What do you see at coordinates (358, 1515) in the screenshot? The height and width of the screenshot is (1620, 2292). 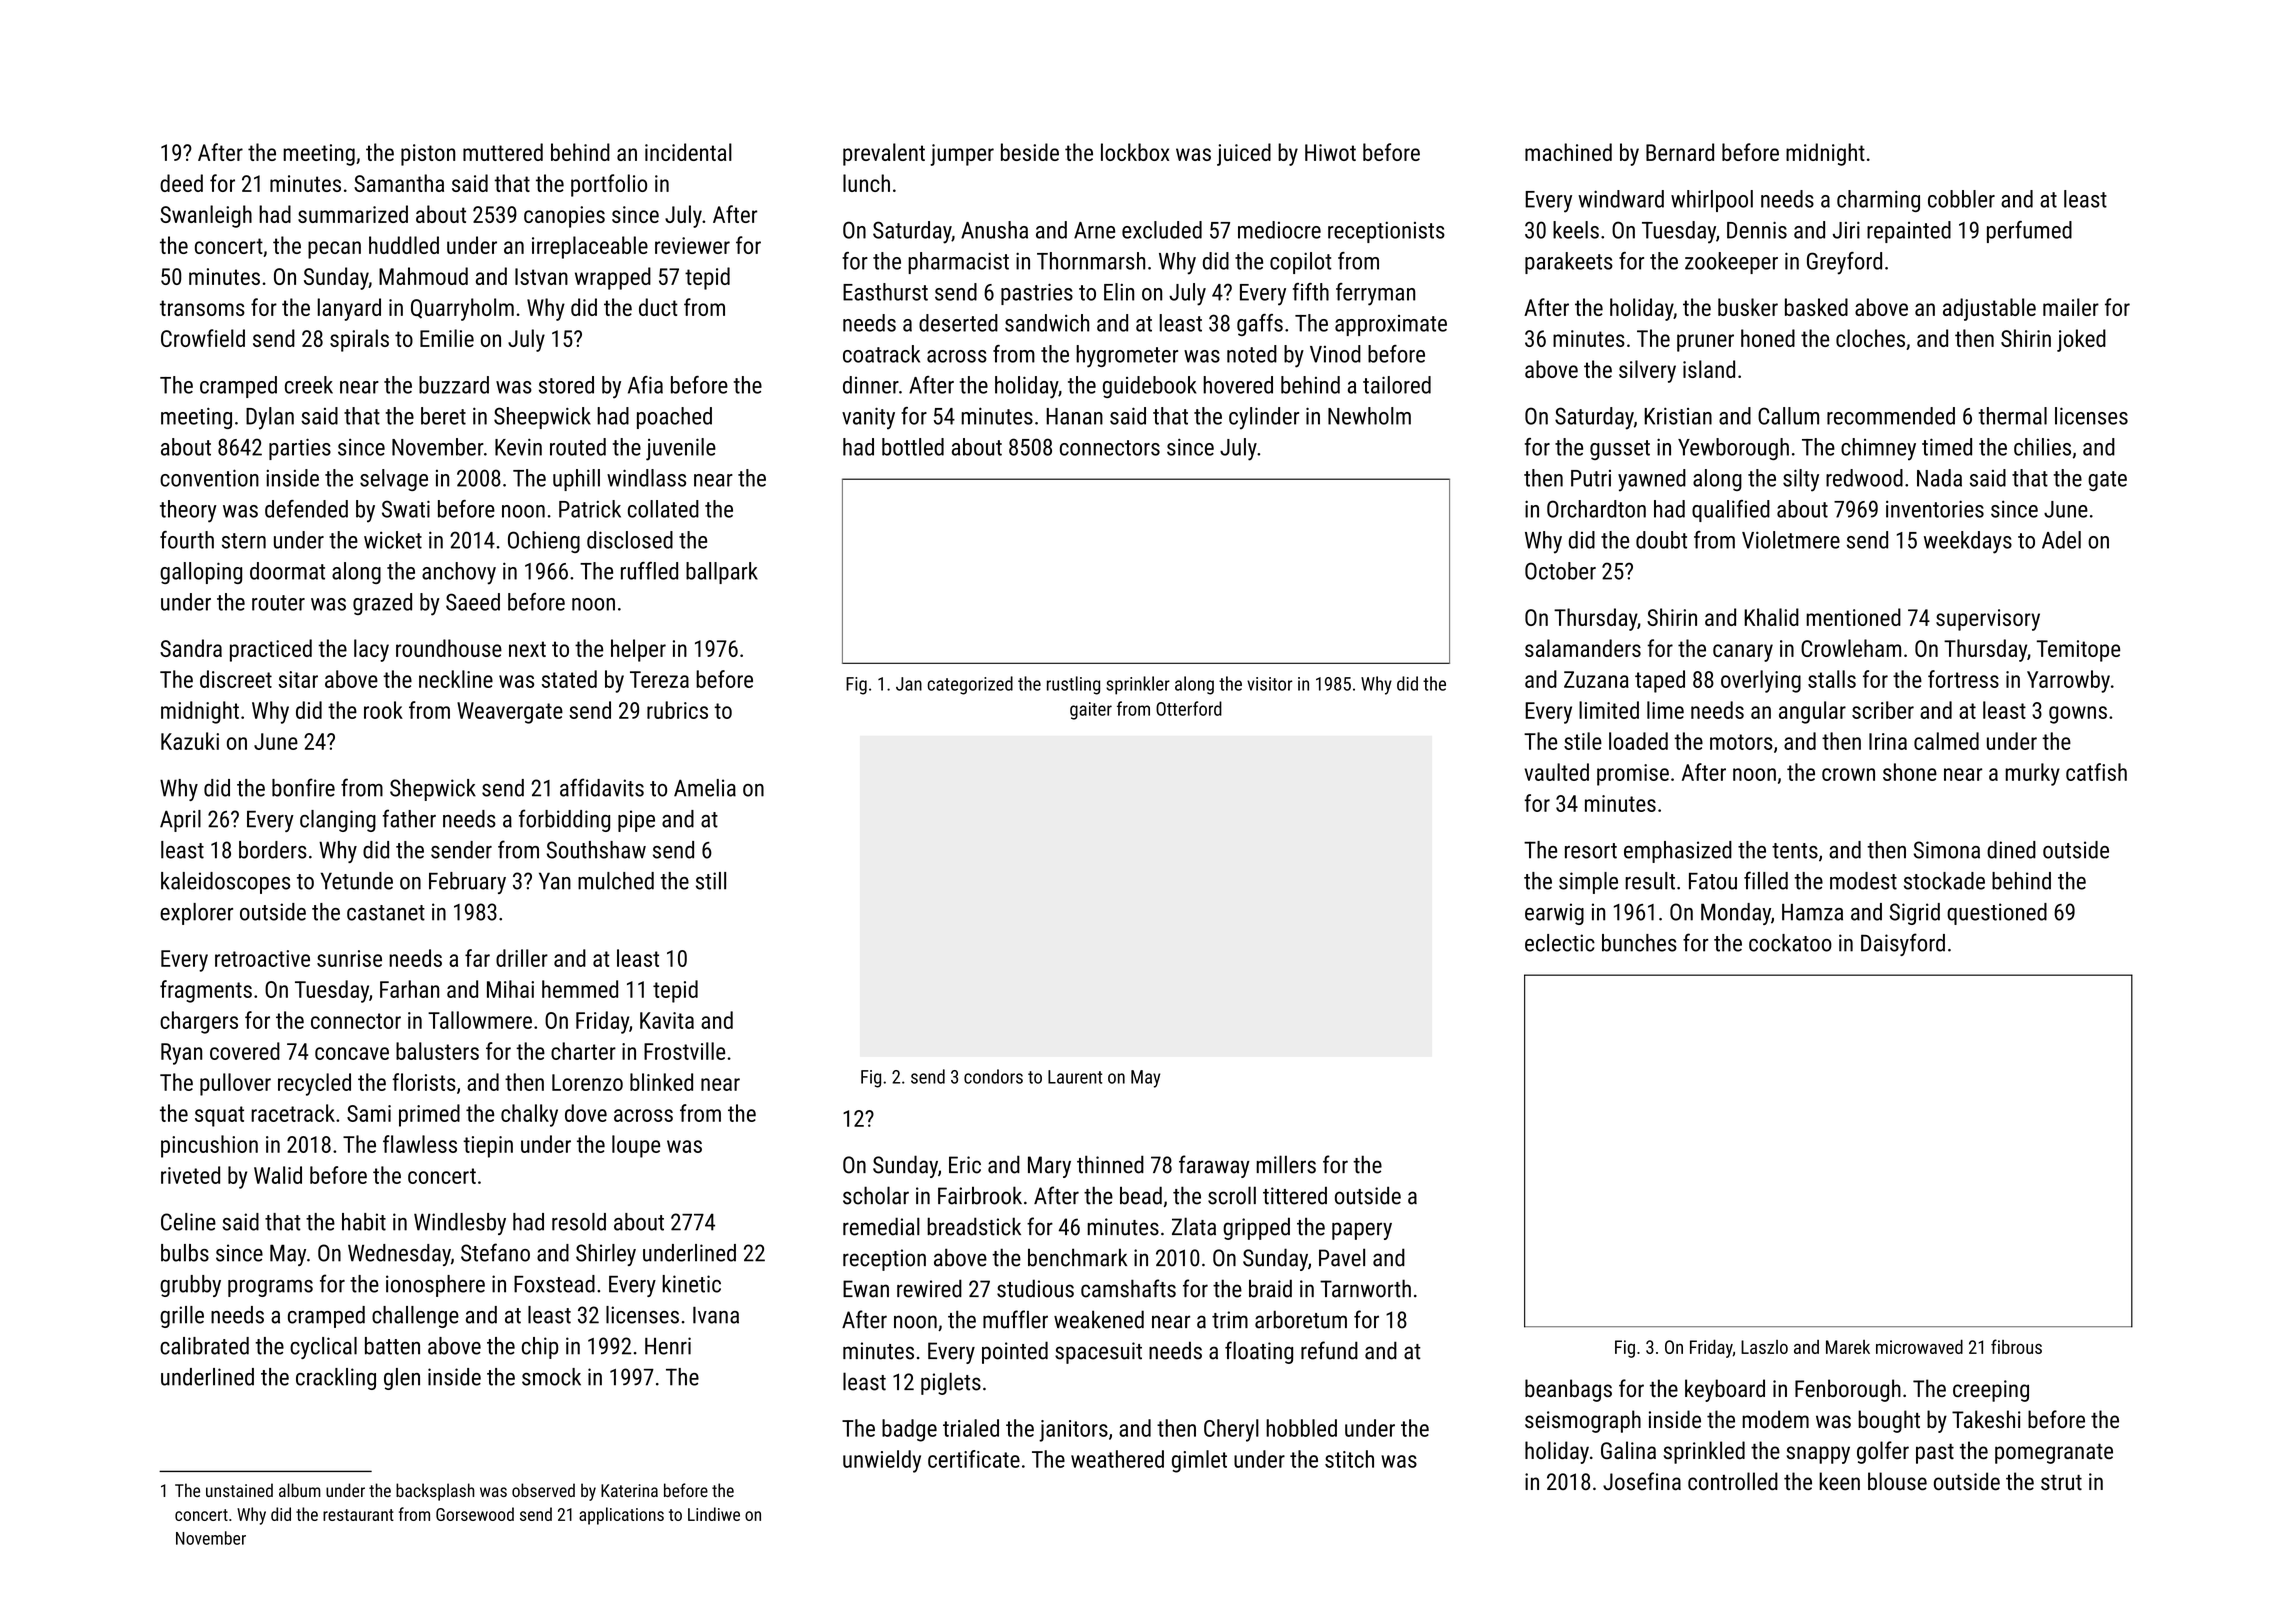 I see `restaurant` at bounding box center [358, 1515].
